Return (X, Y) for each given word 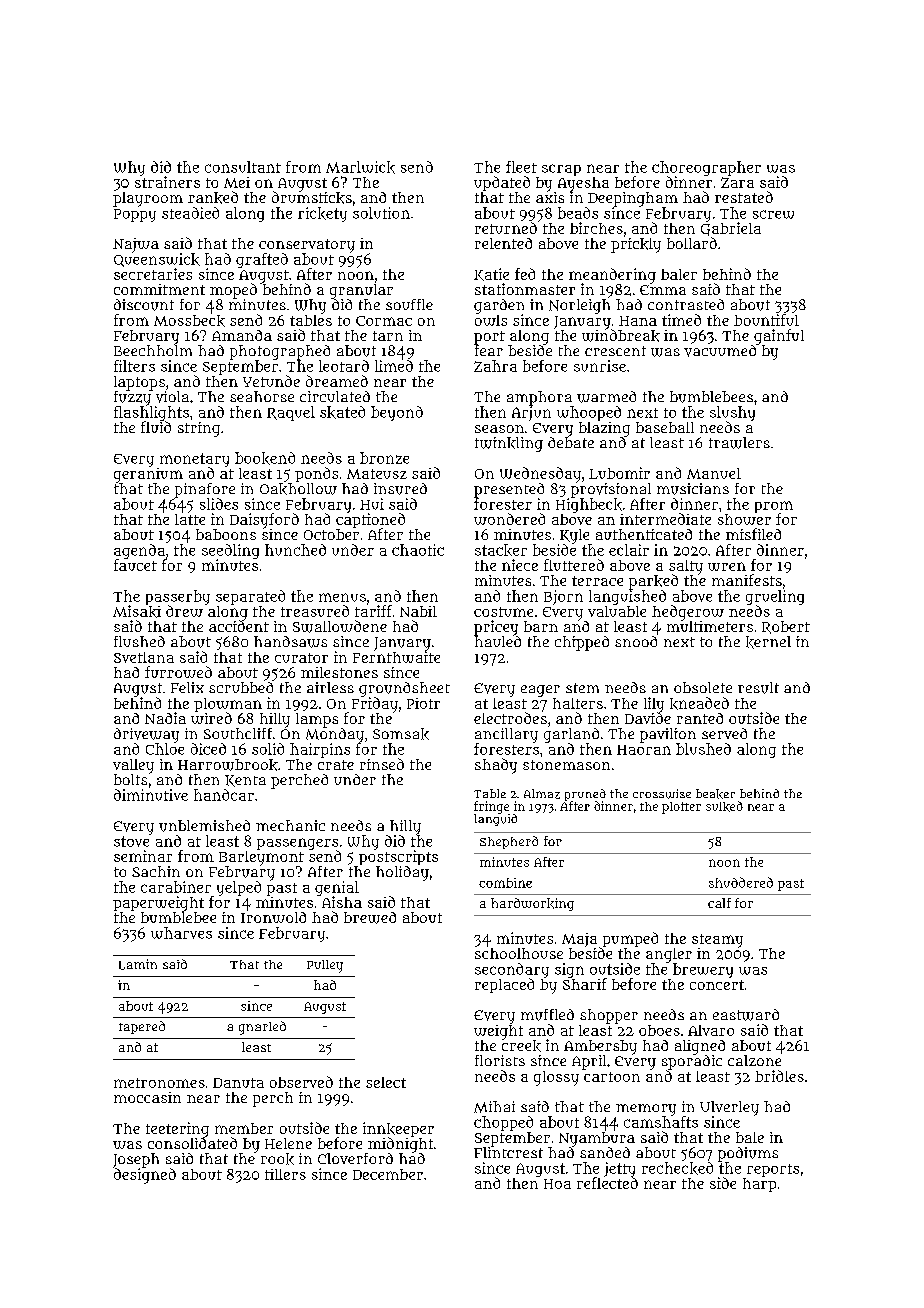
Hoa (557, 1184)
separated (250, 597)
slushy (732, 413)
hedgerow (688, 613)
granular (361, 291)
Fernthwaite (396, 657)
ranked (213, 197)
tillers (285, 1174)
